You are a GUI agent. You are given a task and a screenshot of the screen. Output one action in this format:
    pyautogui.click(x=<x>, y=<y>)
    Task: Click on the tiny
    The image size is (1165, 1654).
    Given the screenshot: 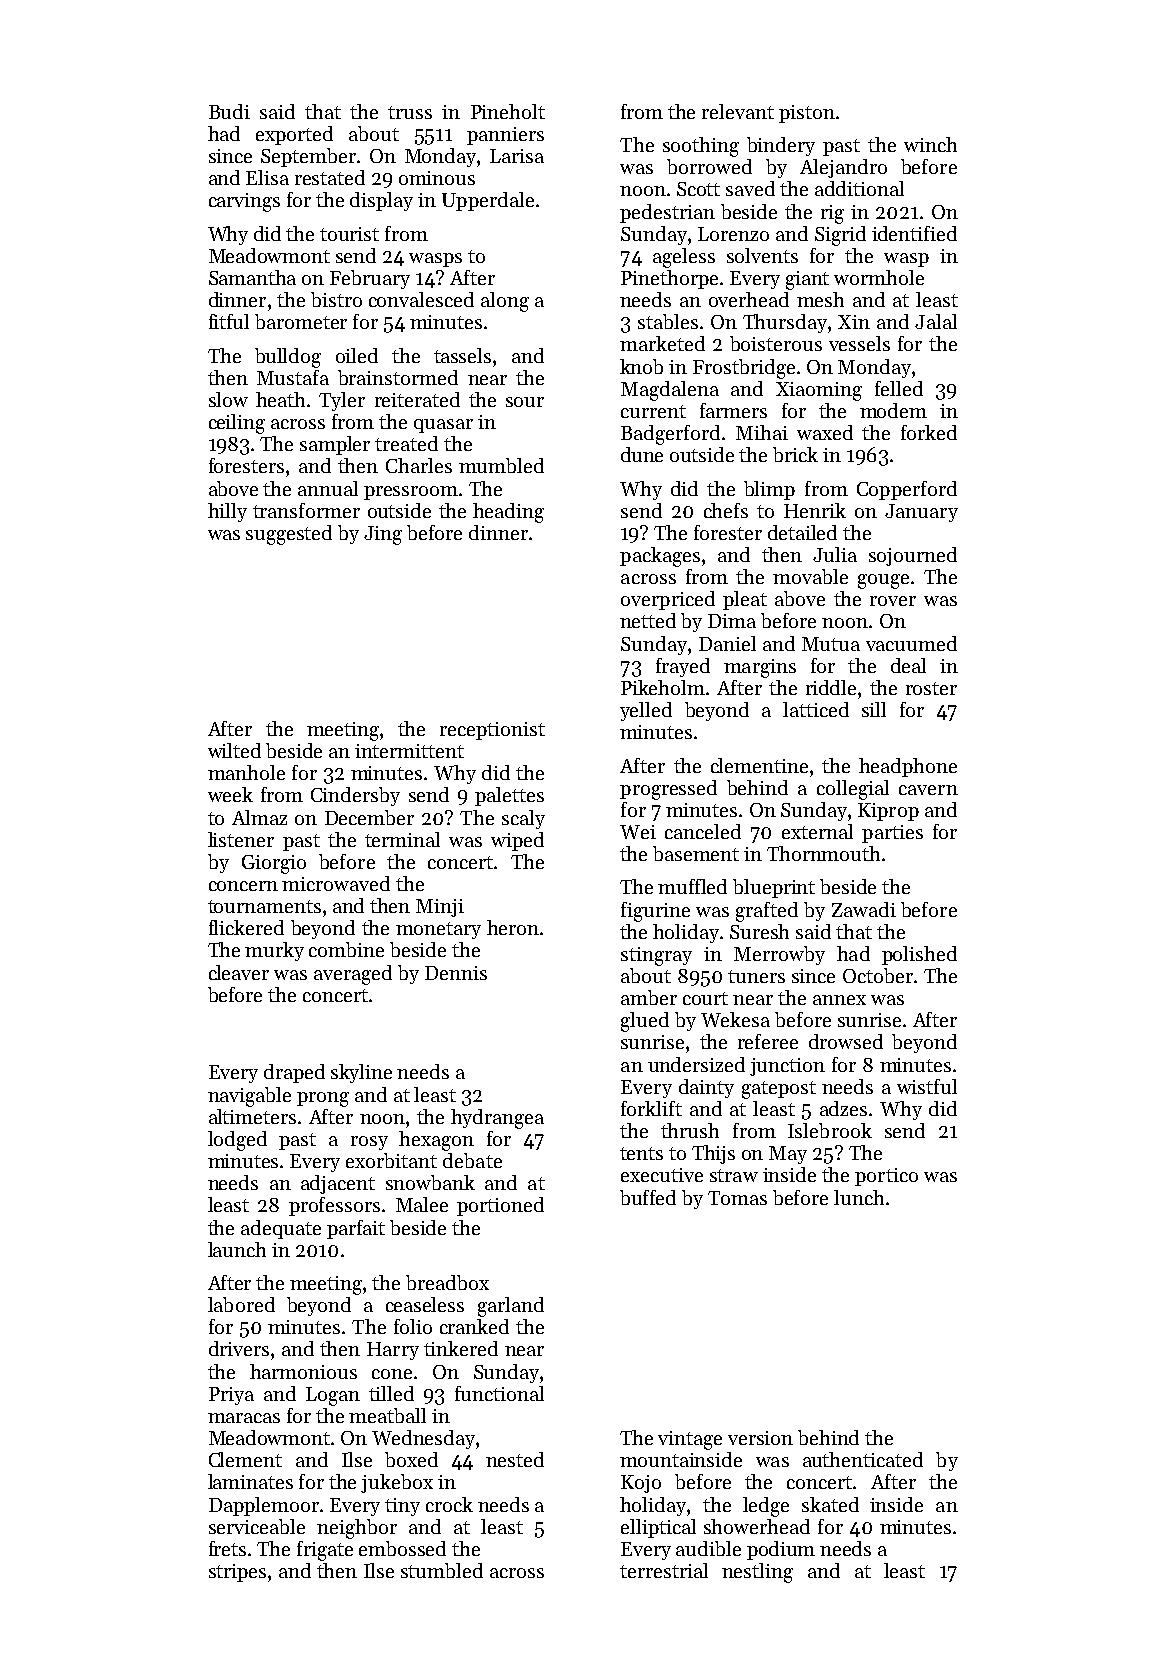 What is the action you would take?
    pyautogui.click(x=402, y=1507)
